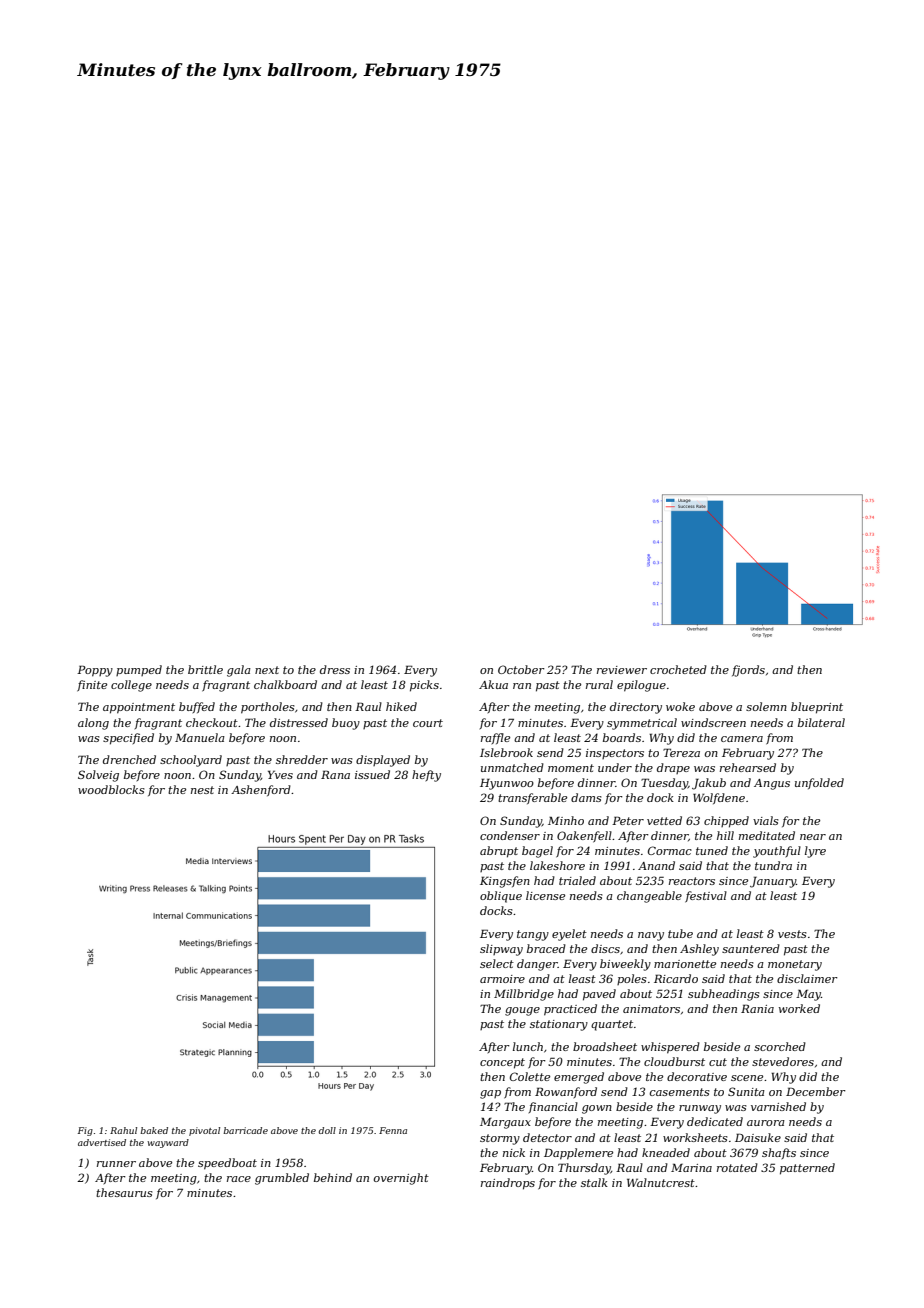 The height and width of the document is (1308, 924). I want to click on Cormac, so click(670, 850).
